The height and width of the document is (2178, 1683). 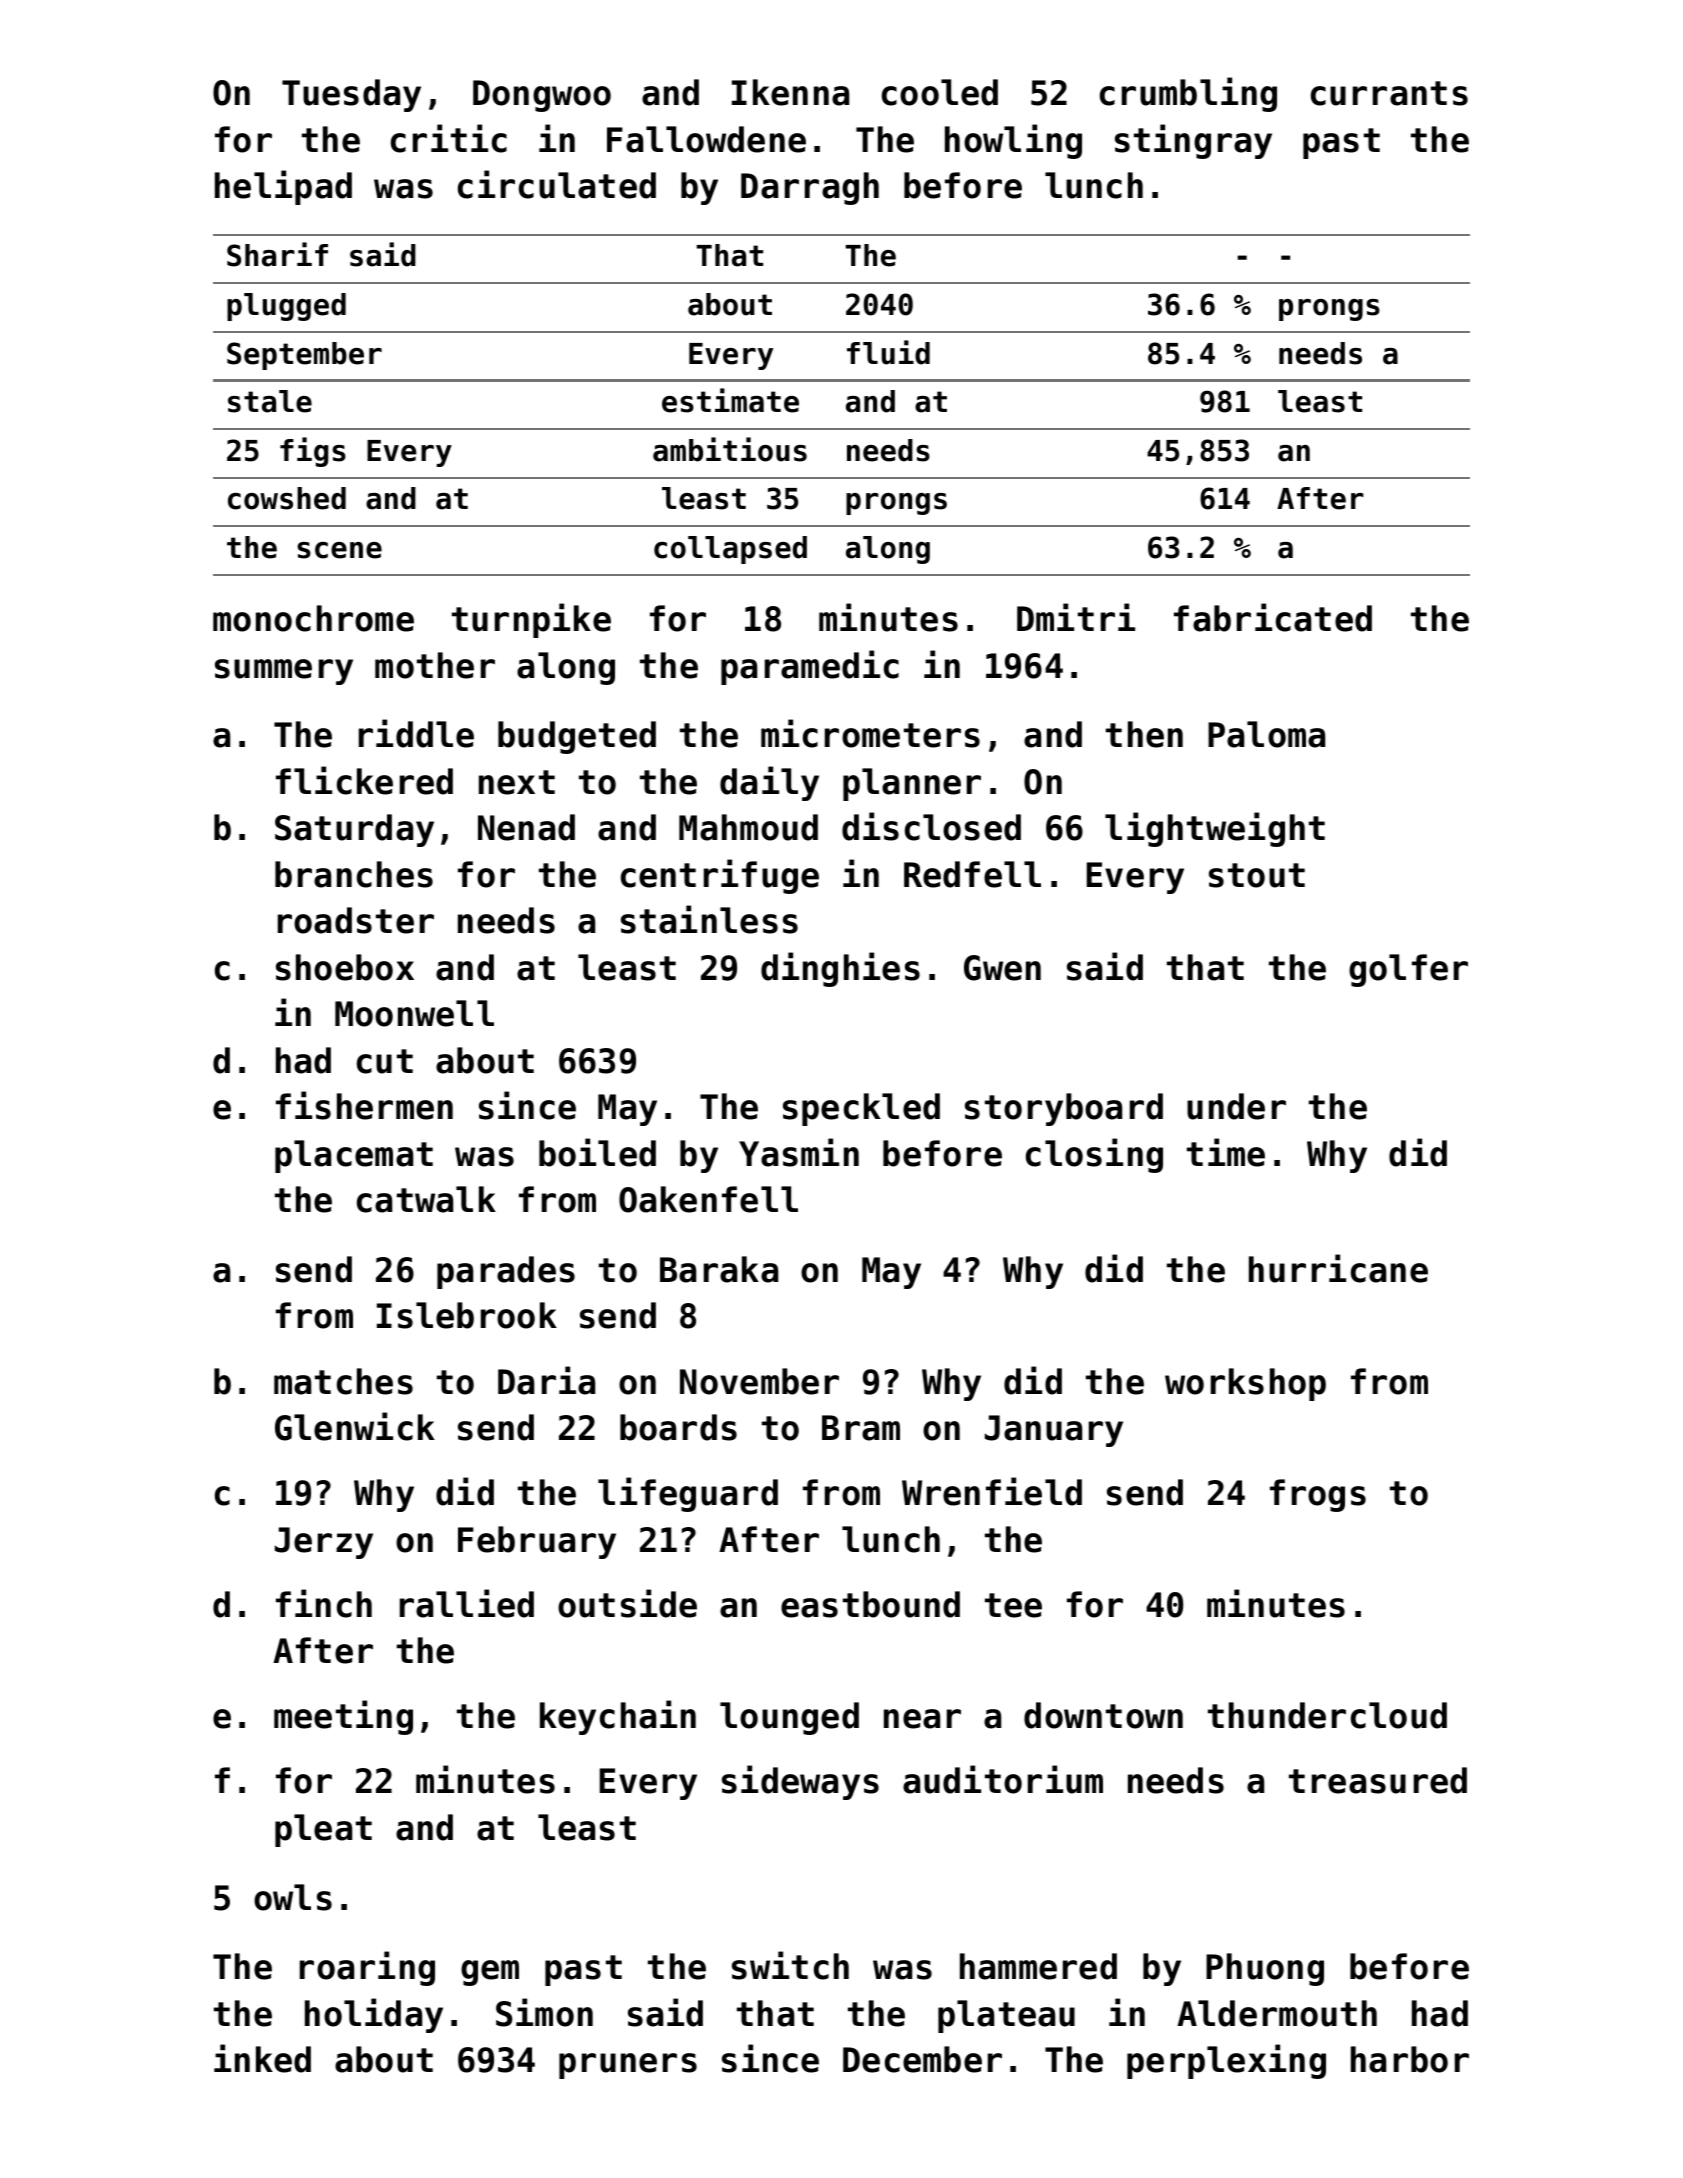 I want to click on Ikenna, so click(x=790, y=92).
